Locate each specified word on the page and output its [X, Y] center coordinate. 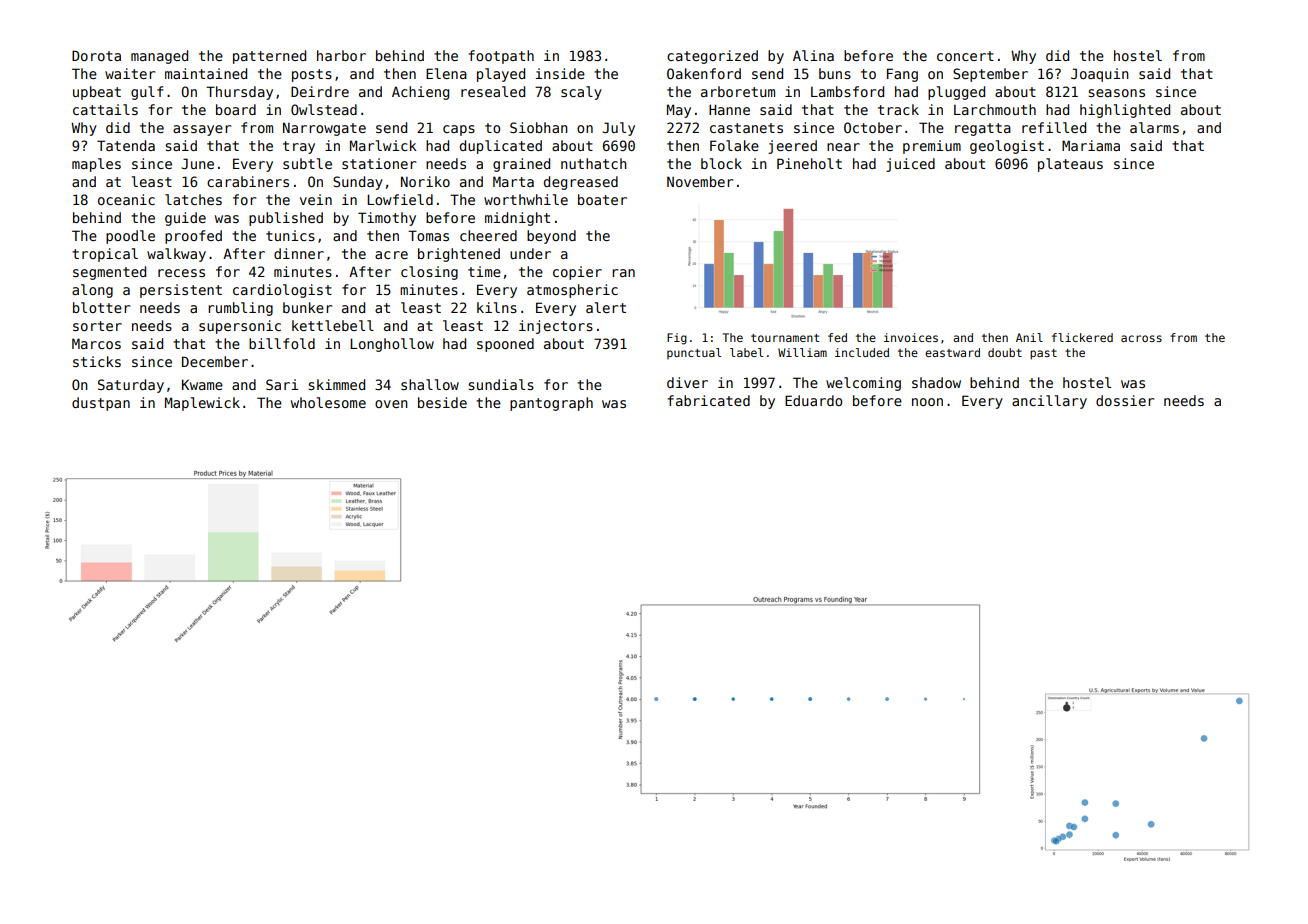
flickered [1082, 337]
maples [96, 165]
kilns [497, 307]
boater [602, 199]
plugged [956, 93]
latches [193, 199]
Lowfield [400, 199]
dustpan [101, 404]
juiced [910, 165]
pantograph [551, 404]
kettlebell [333, 325]
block [721, 163]
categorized [712, 57]
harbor [341, 55]
